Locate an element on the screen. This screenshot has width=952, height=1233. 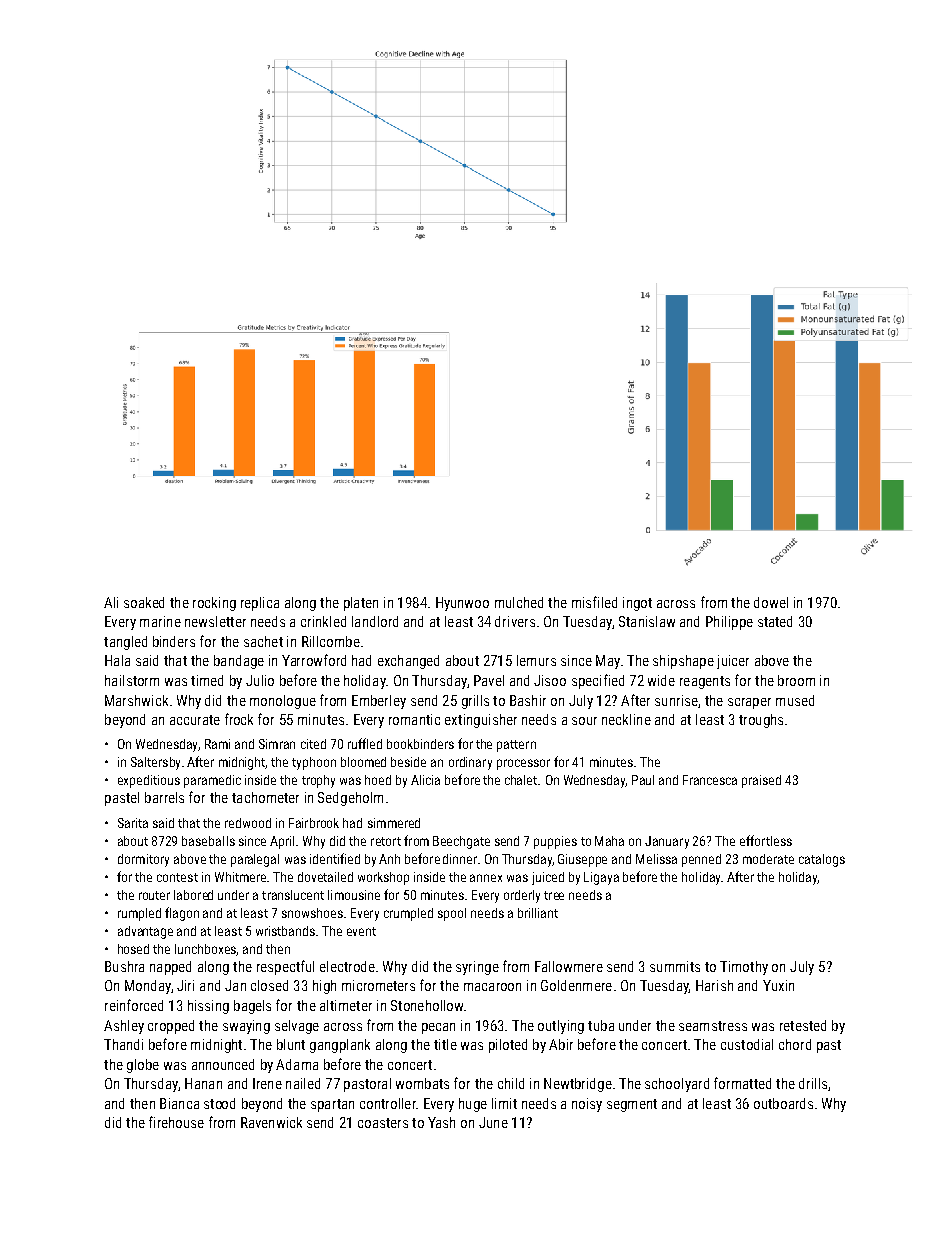
selvage is located at coordinates (297, 1027).
